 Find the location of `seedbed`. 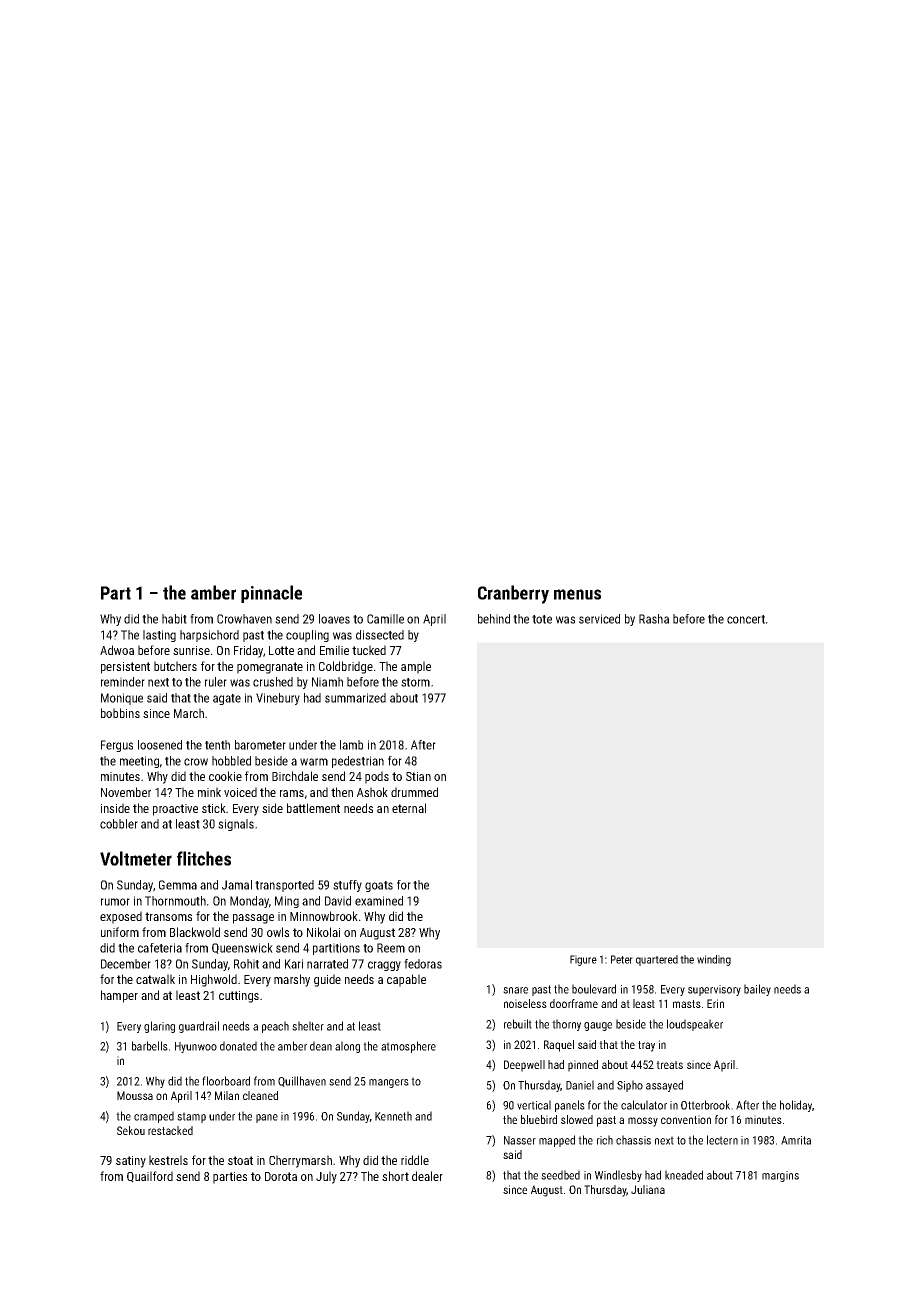

seedbed is located at coordinates (560, 1175).
